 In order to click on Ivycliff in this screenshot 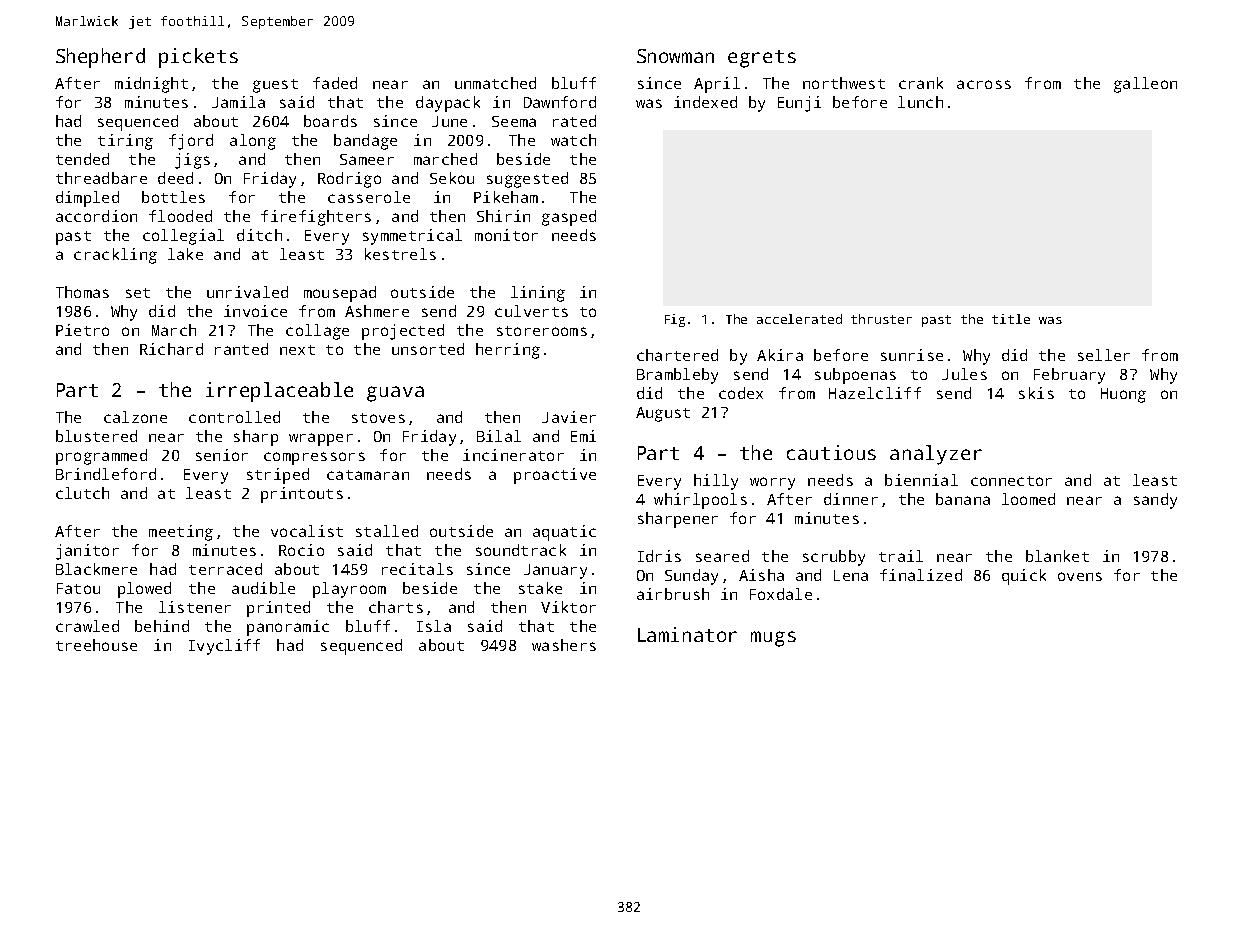, I will do `click(224, 647)`.
